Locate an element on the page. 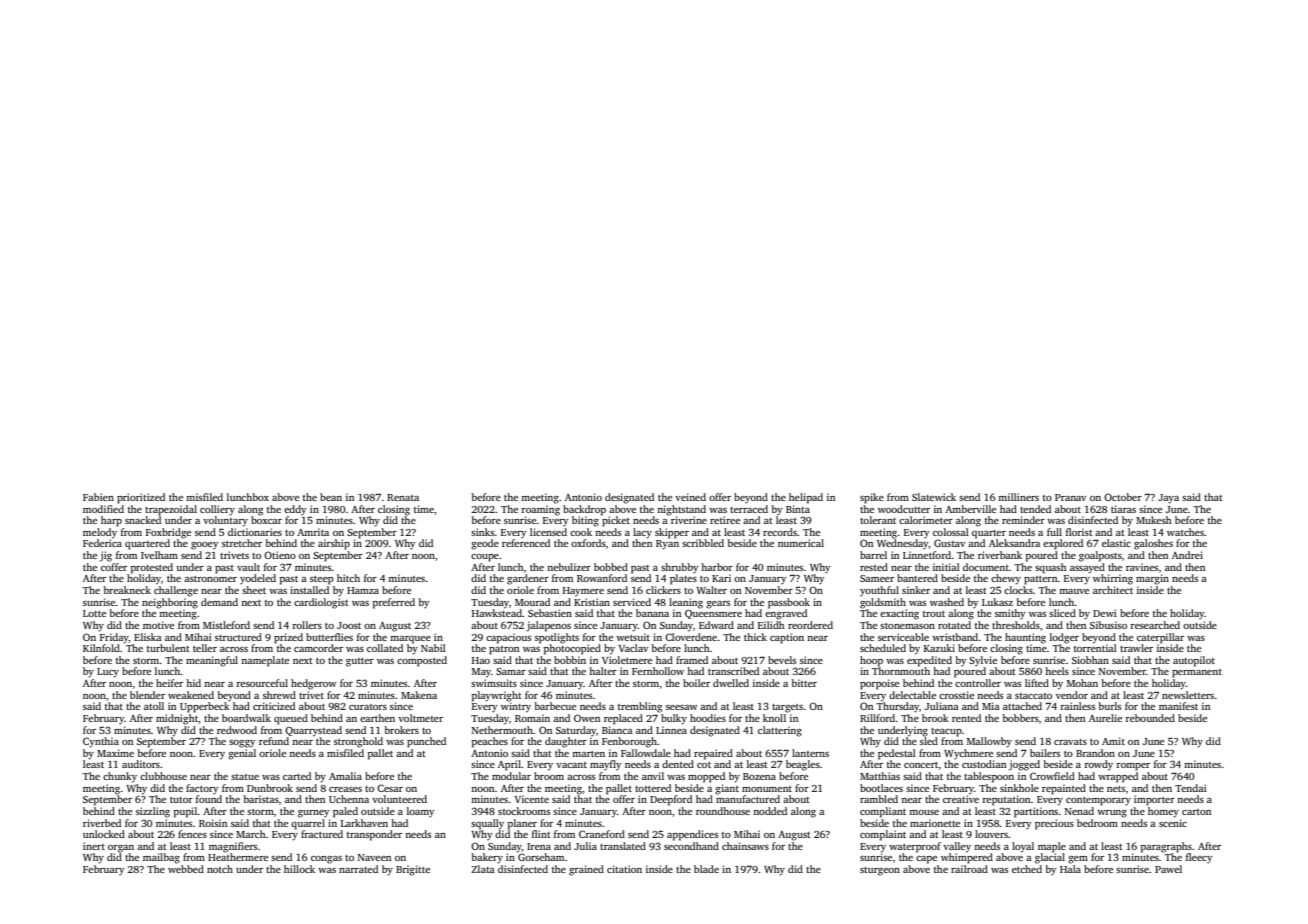 This page has height=924, width=1308. prioritized is located at coordinates (141, 498).
